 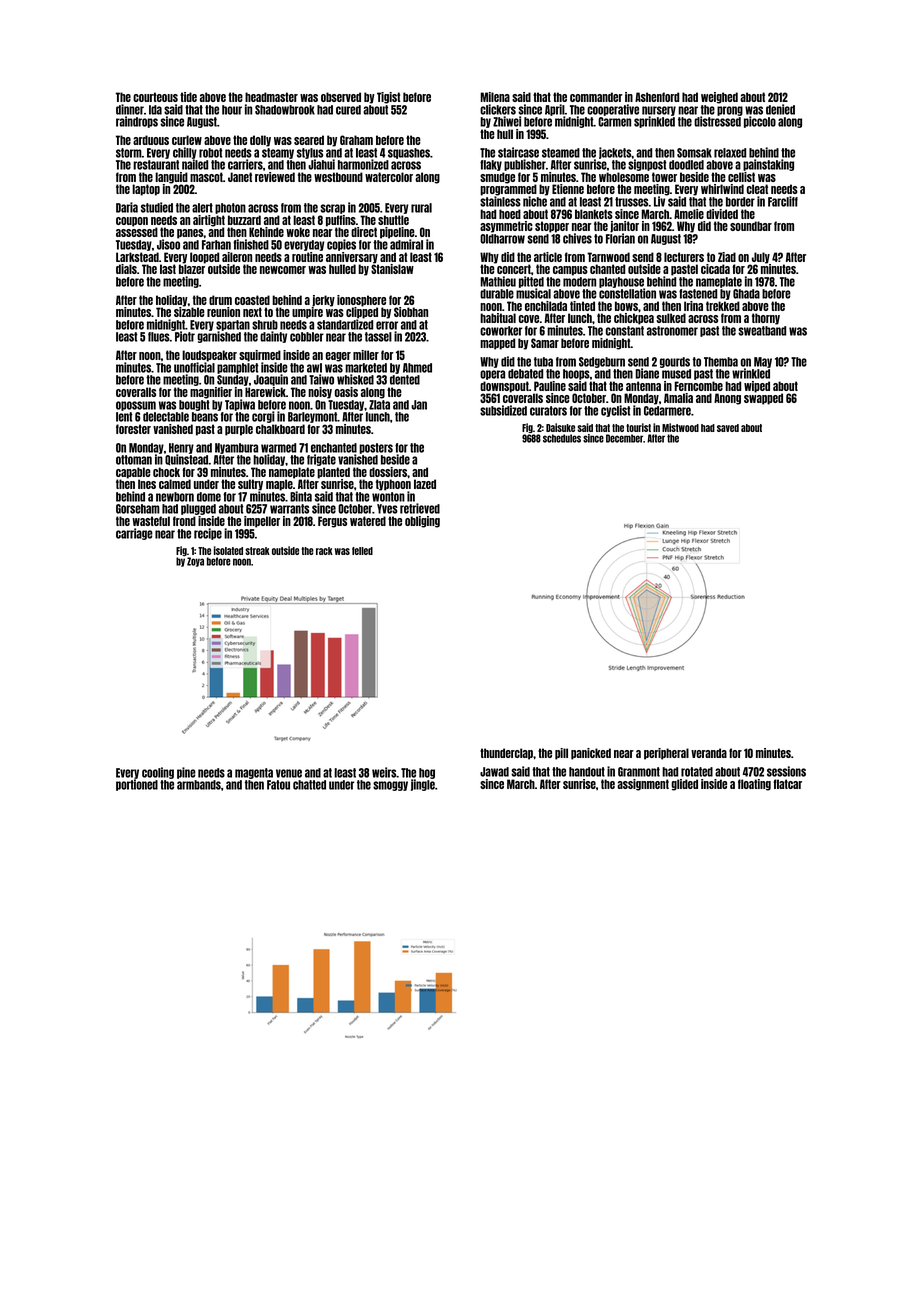 What do you see at coordinates (504, 387) in the document?
I see `downspout` at bounding box center [504, 387].
